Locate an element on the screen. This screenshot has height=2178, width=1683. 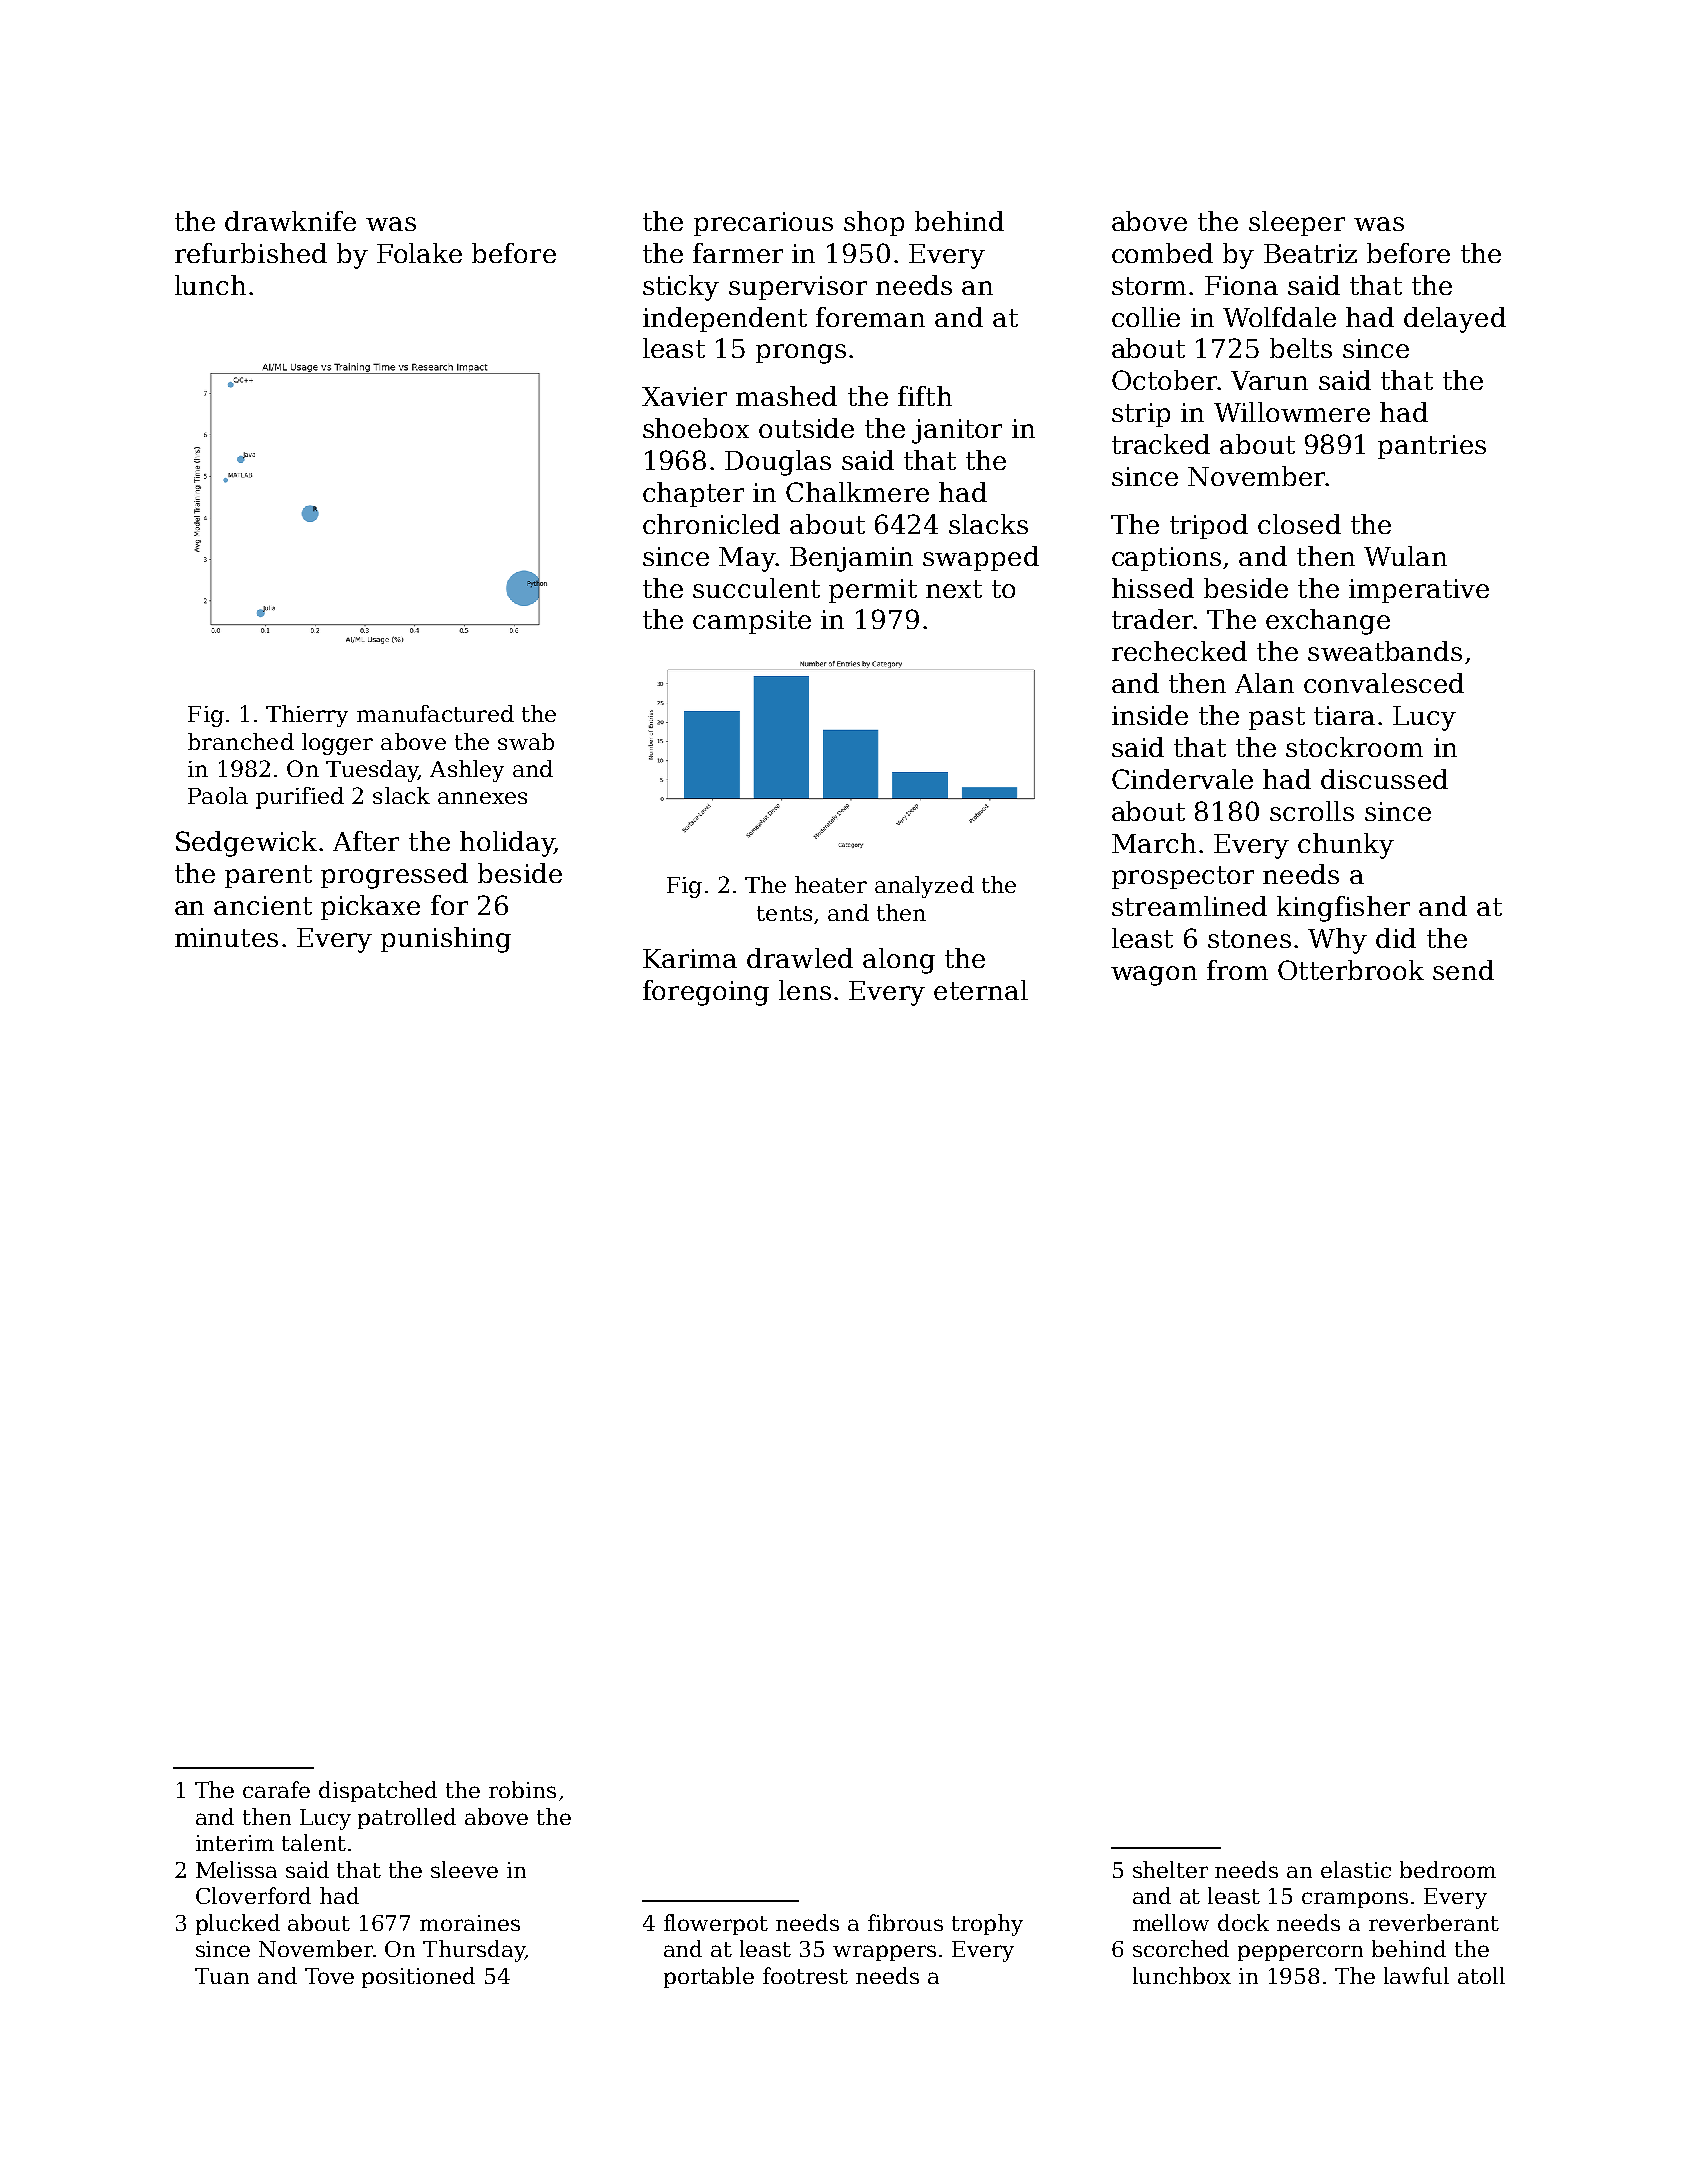
chunky is located at coordinates (1346, 846).
